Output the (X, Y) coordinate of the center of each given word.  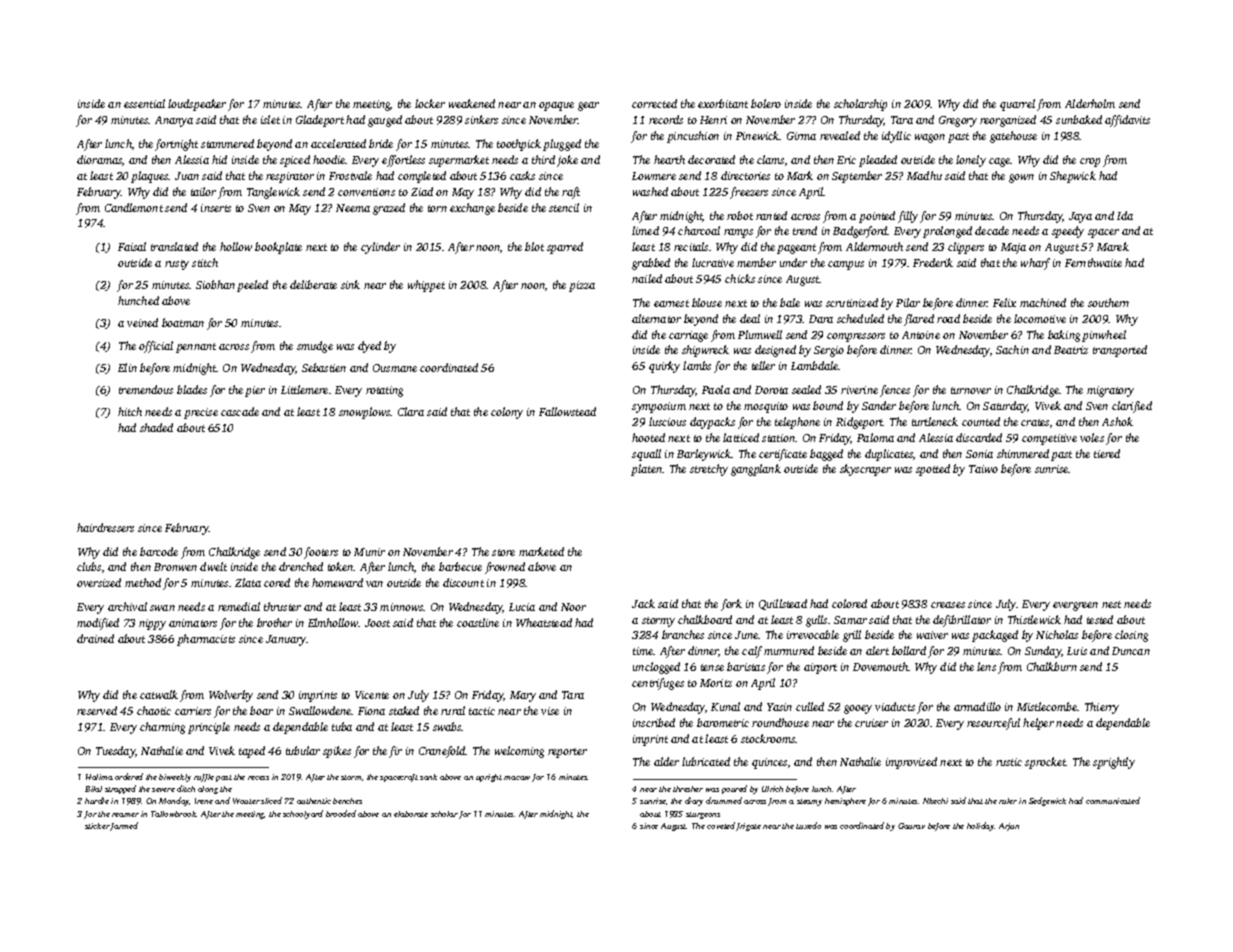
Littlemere (304, 389)
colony (507, 413)
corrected (654, 103)
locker (430, 103)
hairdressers (105, 527)
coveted (721, 825)
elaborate (411, 814)
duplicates (889, 455)
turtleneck (935, 421)
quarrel (1017, 105)
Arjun (1009, 827)
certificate (783, 455)
